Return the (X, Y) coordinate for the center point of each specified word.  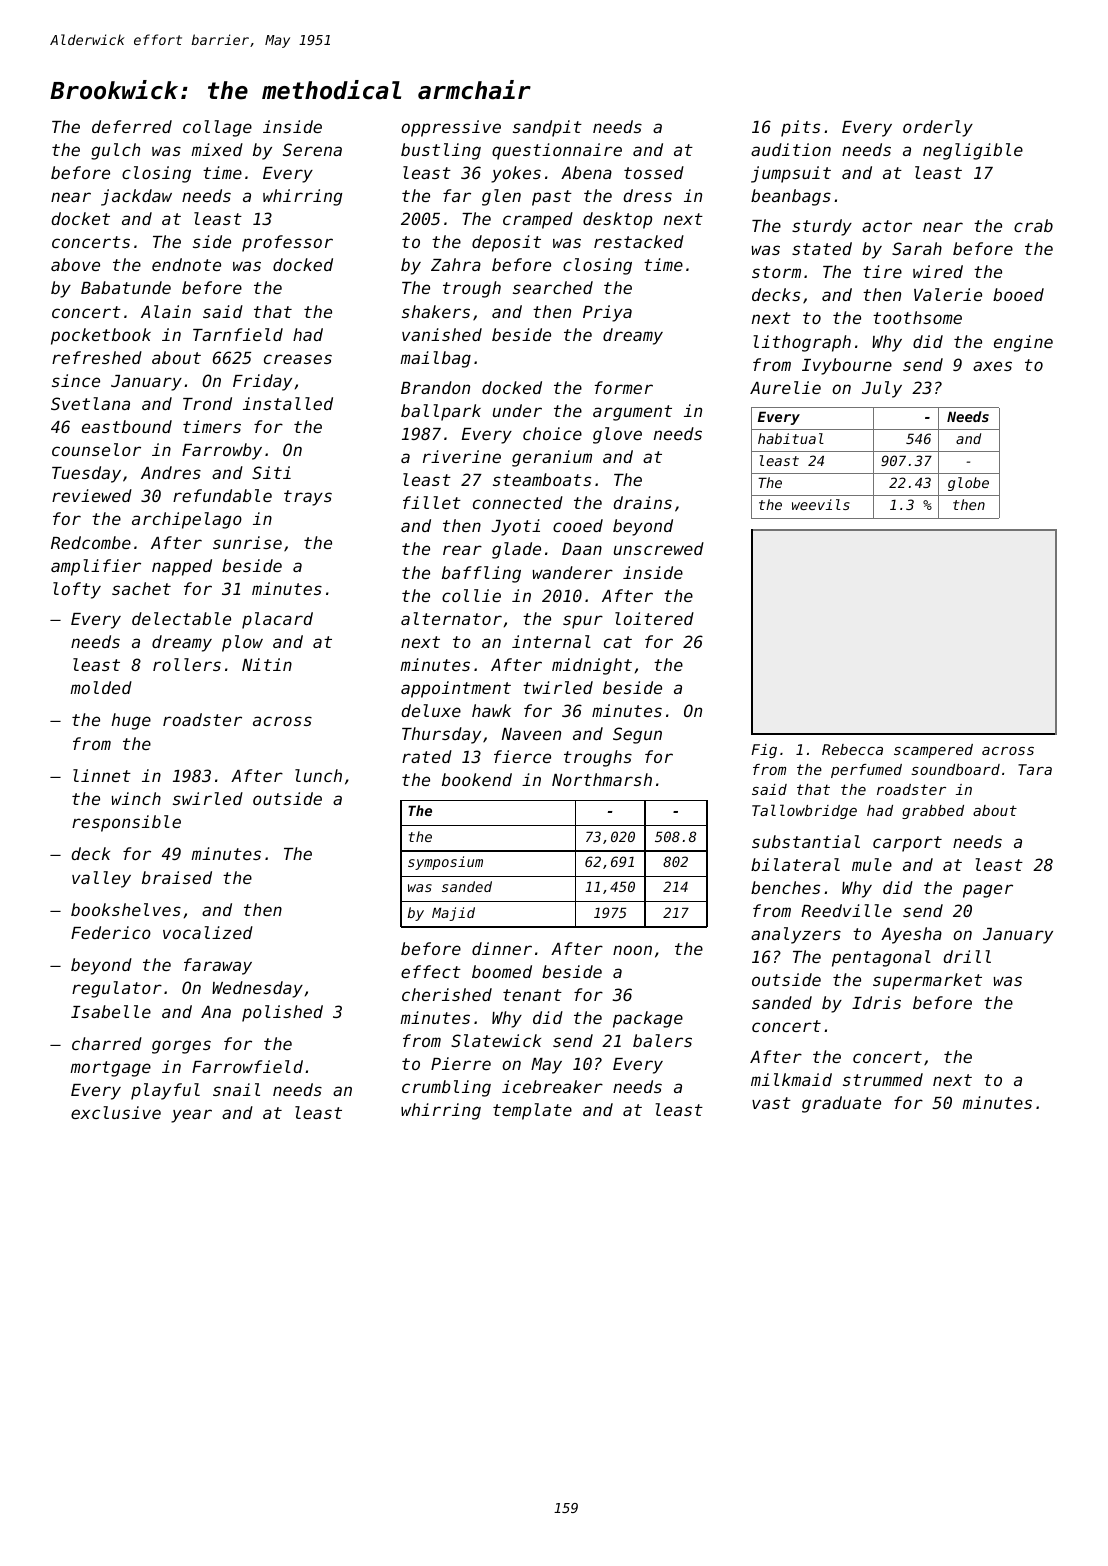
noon (632, 950)
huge (131, 721)
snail (236, 1089)
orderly (938, 128)
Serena (312, 149)
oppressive (451, 128)
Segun (637, 735)
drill (967, 956)
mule (872, 864)
